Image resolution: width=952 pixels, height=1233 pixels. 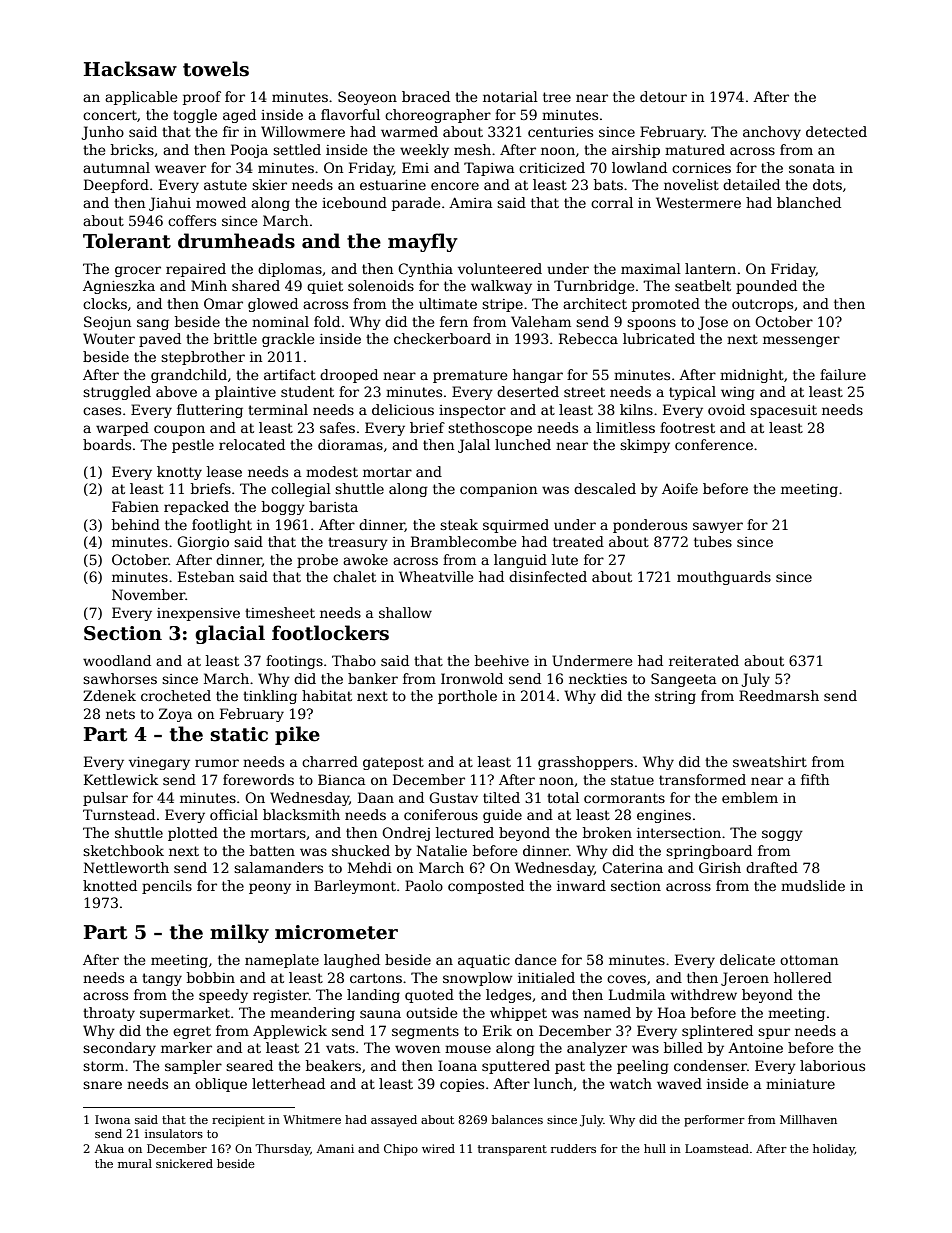 What do you see at coordinates (120, 678) in the image?
I see `sawhorses` at bounding box center [120, 678].
